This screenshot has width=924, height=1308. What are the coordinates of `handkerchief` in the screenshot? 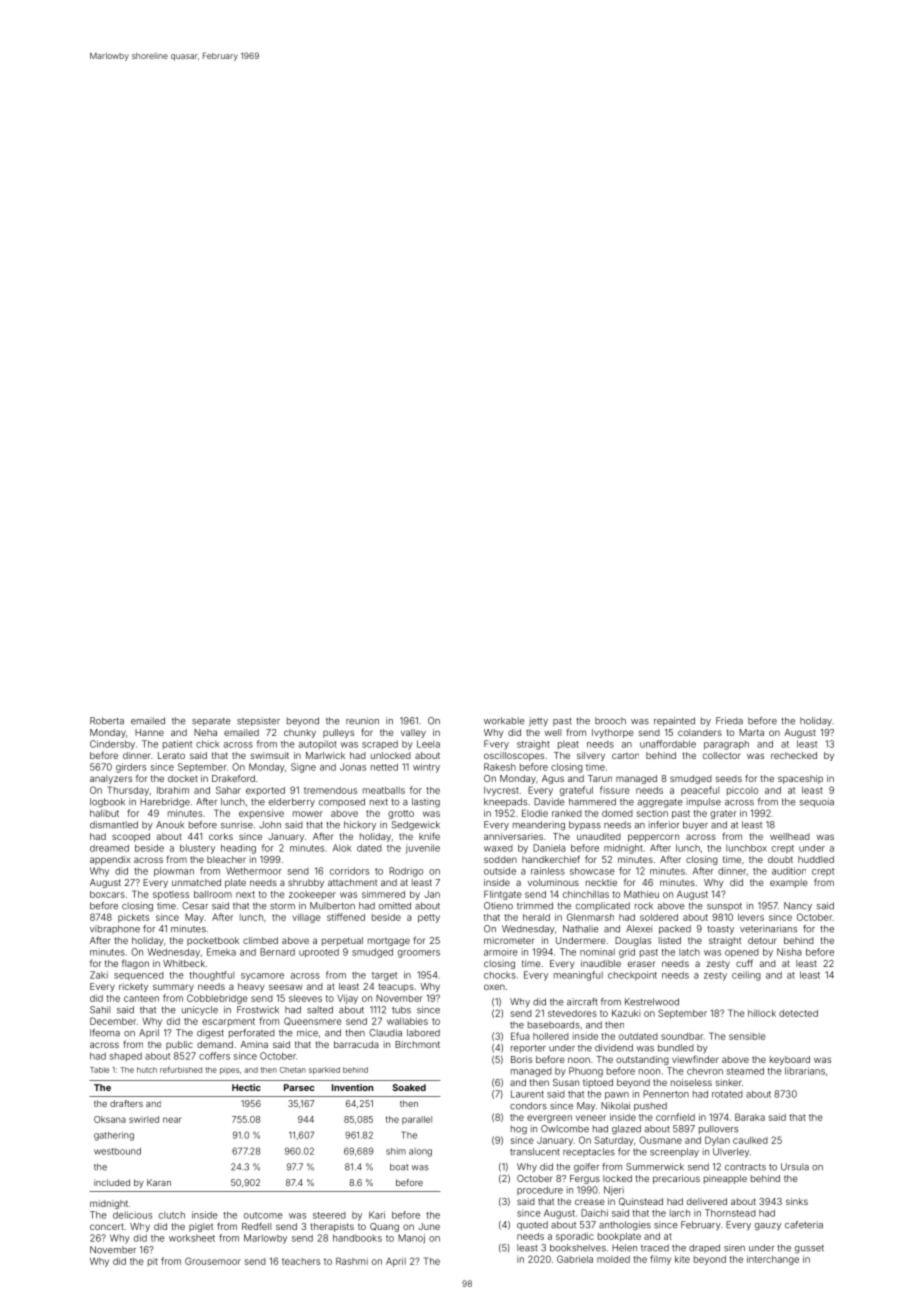 It's located at (551, 859).
